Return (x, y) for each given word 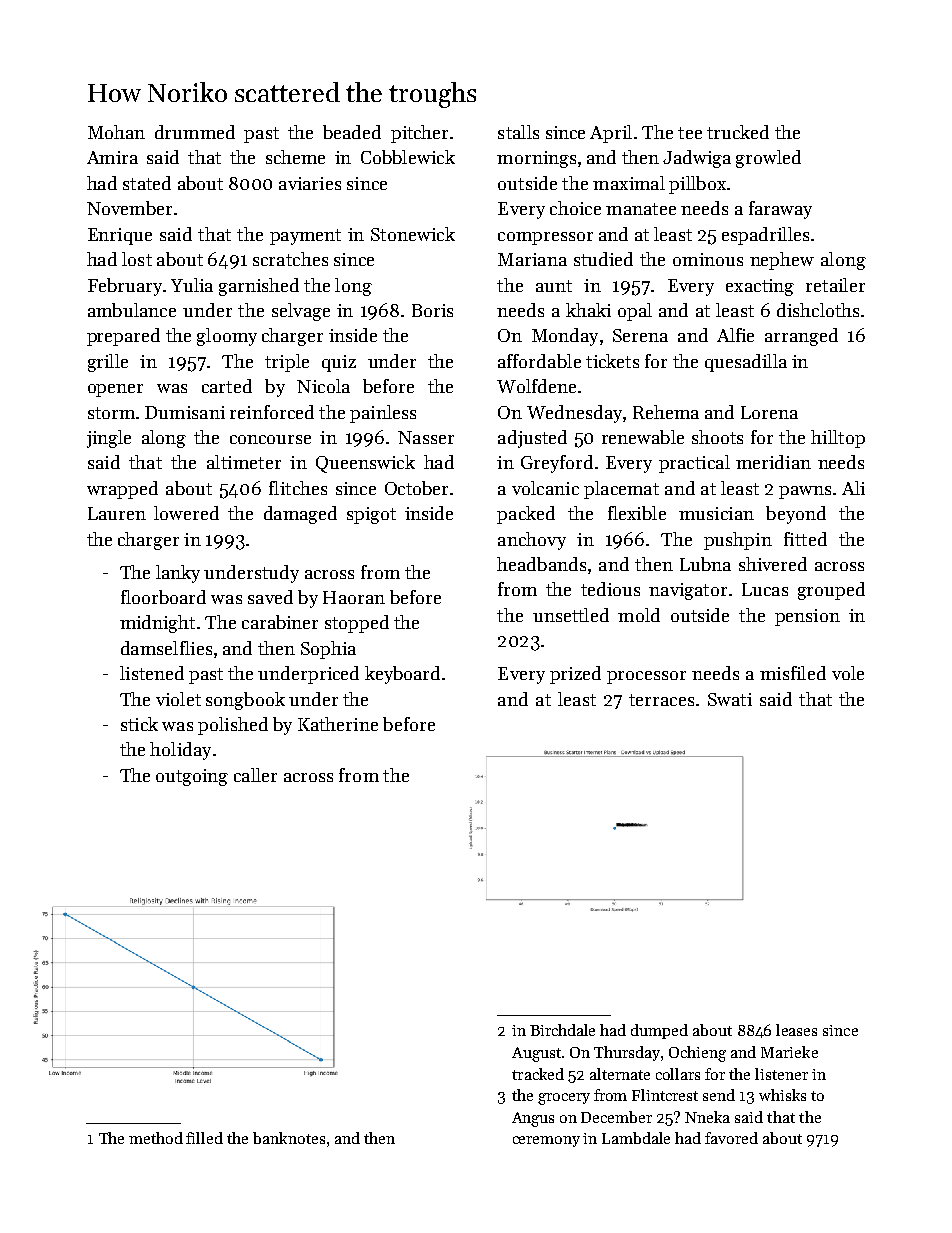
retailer (835, 285)
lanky (178, 574)
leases (796, 1030)
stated (147, 183)
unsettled (571, 615)
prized (575, 675)
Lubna (705, 564)
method (156, 1138)
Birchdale (562, 1030)
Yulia (192, 285)
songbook (245, 701)
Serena (640, 335)
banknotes (289, 1138)
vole (848, 673)
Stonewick (413, 234)
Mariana (532, 259)
